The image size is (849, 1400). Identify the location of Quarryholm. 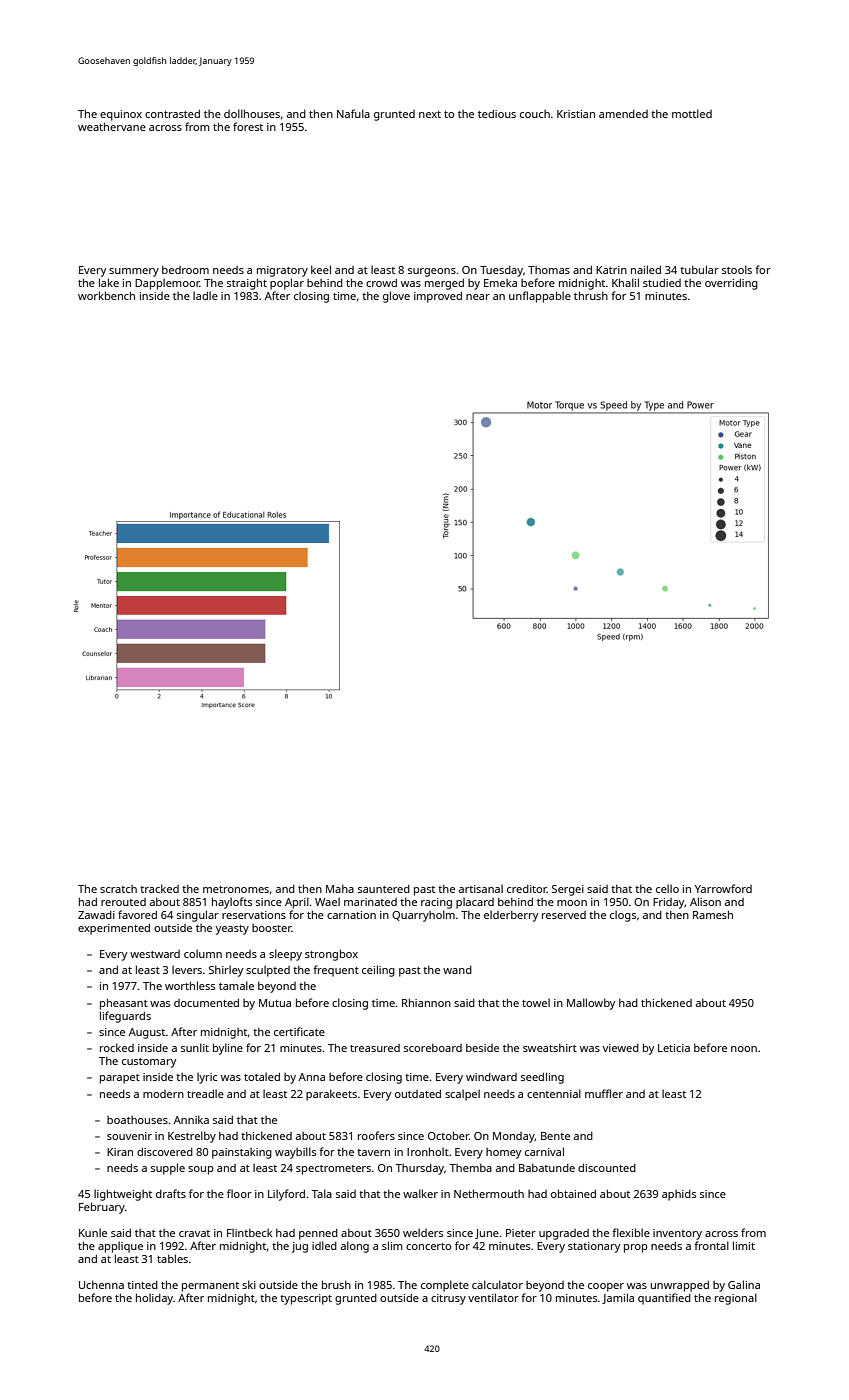
(423, 916).
